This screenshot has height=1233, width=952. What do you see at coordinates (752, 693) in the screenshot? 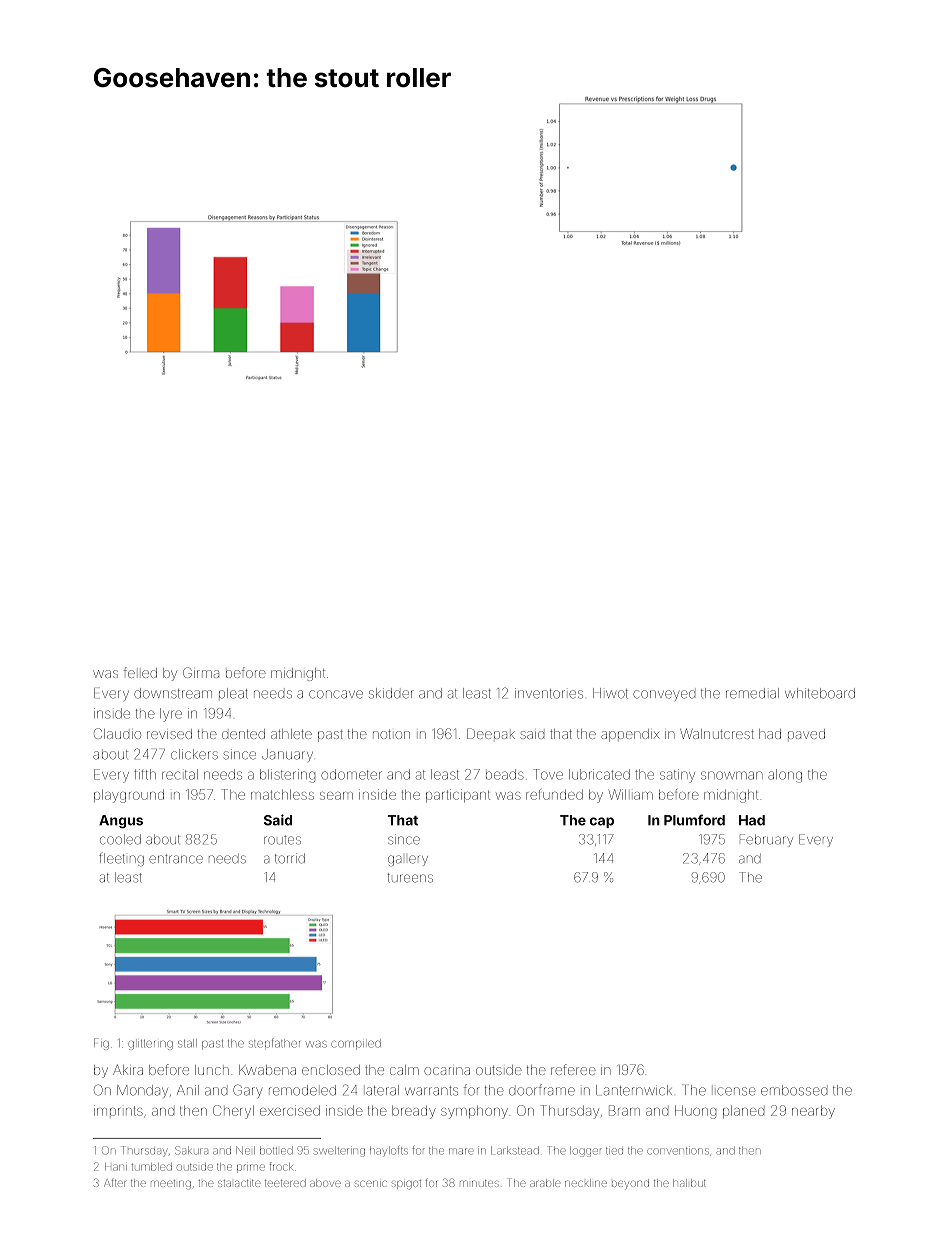
I see `remedial` at bounding box center [752, 693].
